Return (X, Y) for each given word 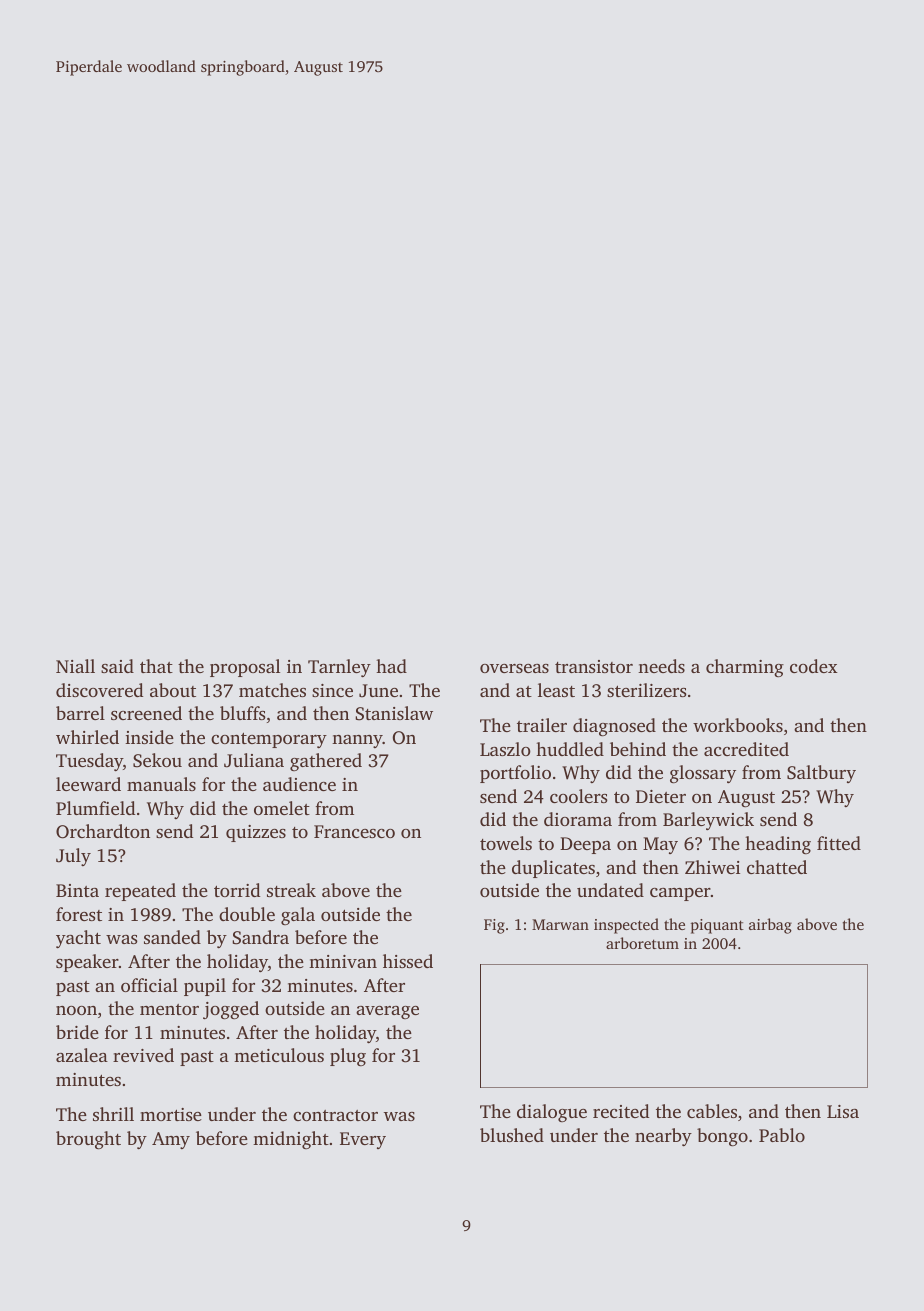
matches (272, 690)
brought (88, 1140)
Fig (494, 926)
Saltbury (821, 774)
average (387, 1012)
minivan (343, 961)
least (556, 690)
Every (363, 1140)
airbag (770, 926)
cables (712, 1111)
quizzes (256, 833)
